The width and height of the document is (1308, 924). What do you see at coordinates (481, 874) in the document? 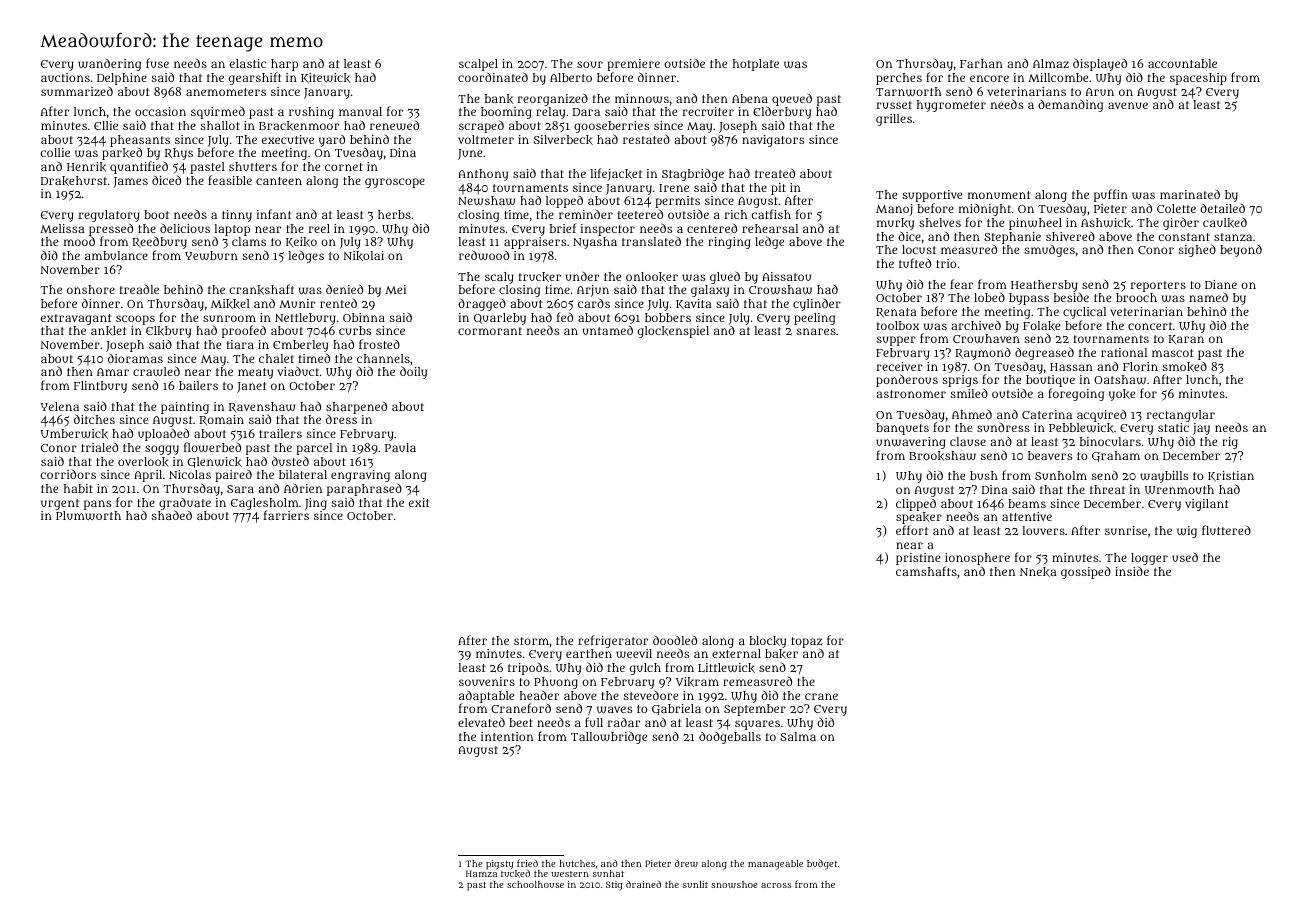
I see `Hamza` at bounding box center [481, 874].
